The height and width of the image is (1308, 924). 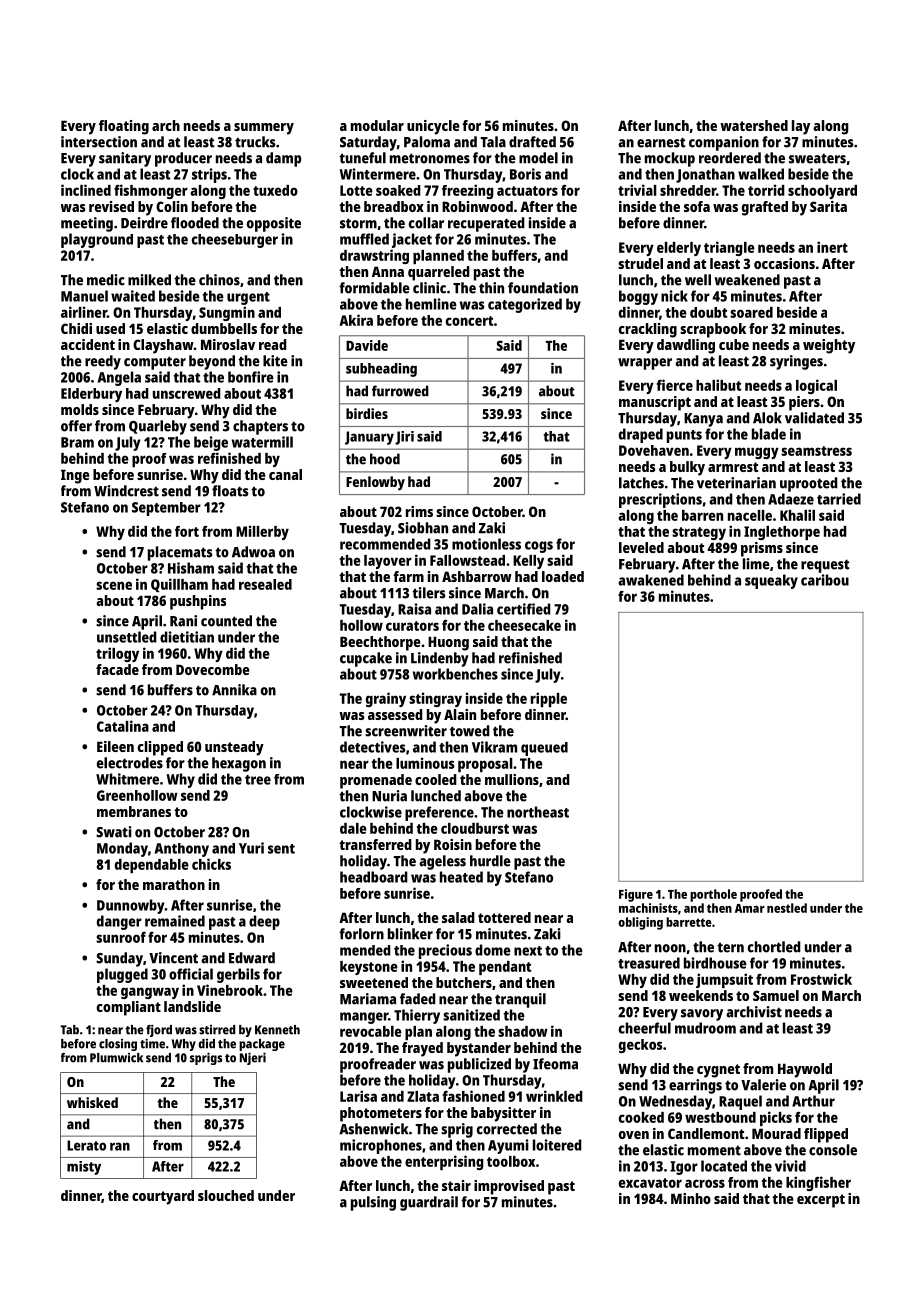 I want to click on blinker, so click(x=410, y=934).
